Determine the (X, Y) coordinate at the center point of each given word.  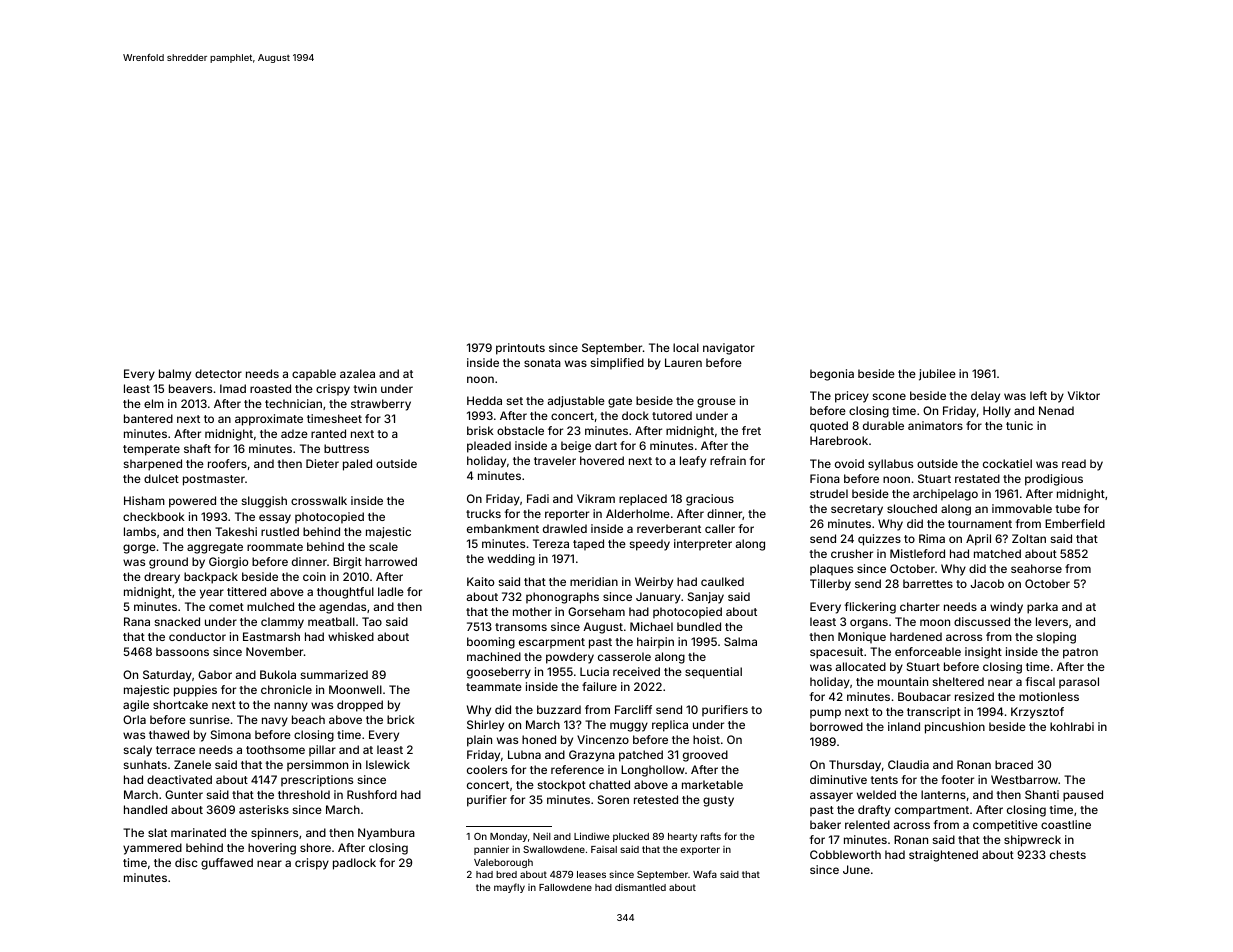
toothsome (275, 749)
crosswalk (319, 500)
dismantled (640, 887)
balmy (175, 375)
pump (825, 714)
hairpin (655, 643)
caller (720, 528)
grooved (705, 756)
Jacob (987, 583)
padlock (354, 864)
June (856, 869)
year (212, 594)
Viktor (1084, 395)
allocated (861, 666)
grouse (716, 403)
